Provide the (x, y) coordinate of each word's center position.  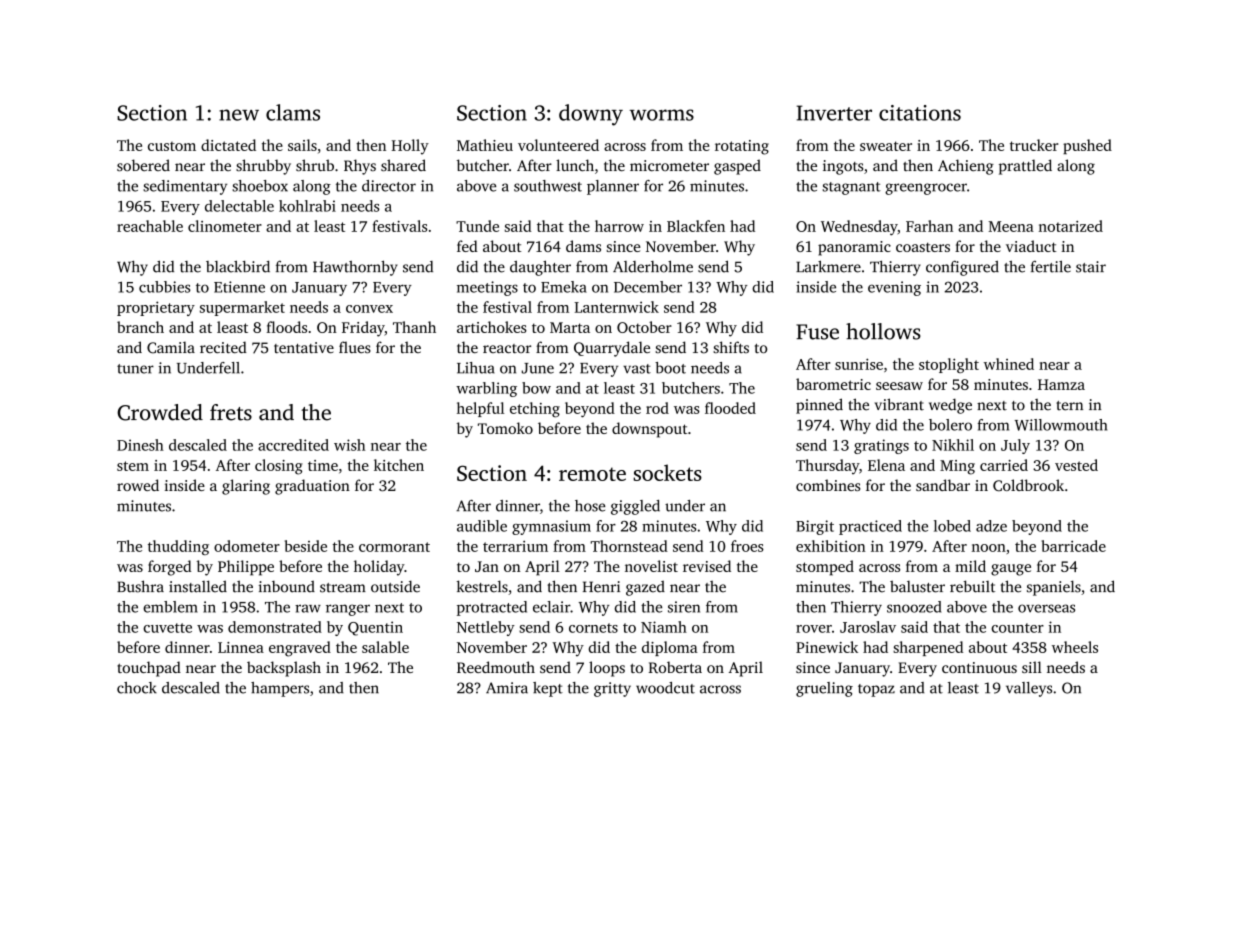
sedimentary (185, 187)
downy (591, 115)
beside (306, 546)
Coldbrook (1028, 485)
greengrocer (926, 189)
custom (172, 146)
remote (592, 474)
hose (590, 506)
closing (279, 467)
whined (1009, 364)
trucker (1034, 145)
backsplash (284, 669)
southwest (548, 186)
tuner (135, 369)
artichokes (492, 327)
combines (828, 485)
